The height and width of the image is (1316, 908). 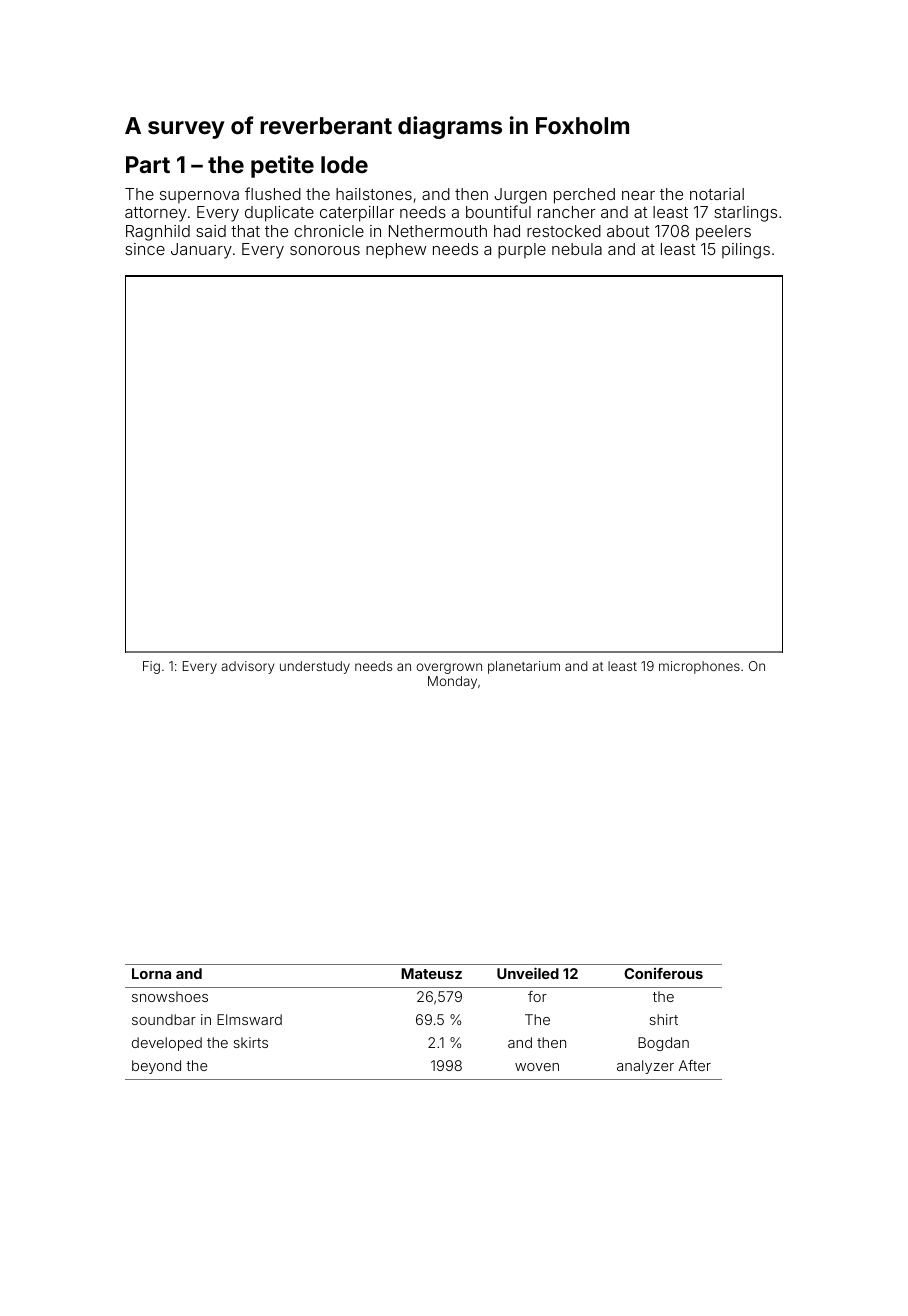 What do you see at coordinates (577, 249) in the image?
I see `nebula` at bounding box center [577, 249].
